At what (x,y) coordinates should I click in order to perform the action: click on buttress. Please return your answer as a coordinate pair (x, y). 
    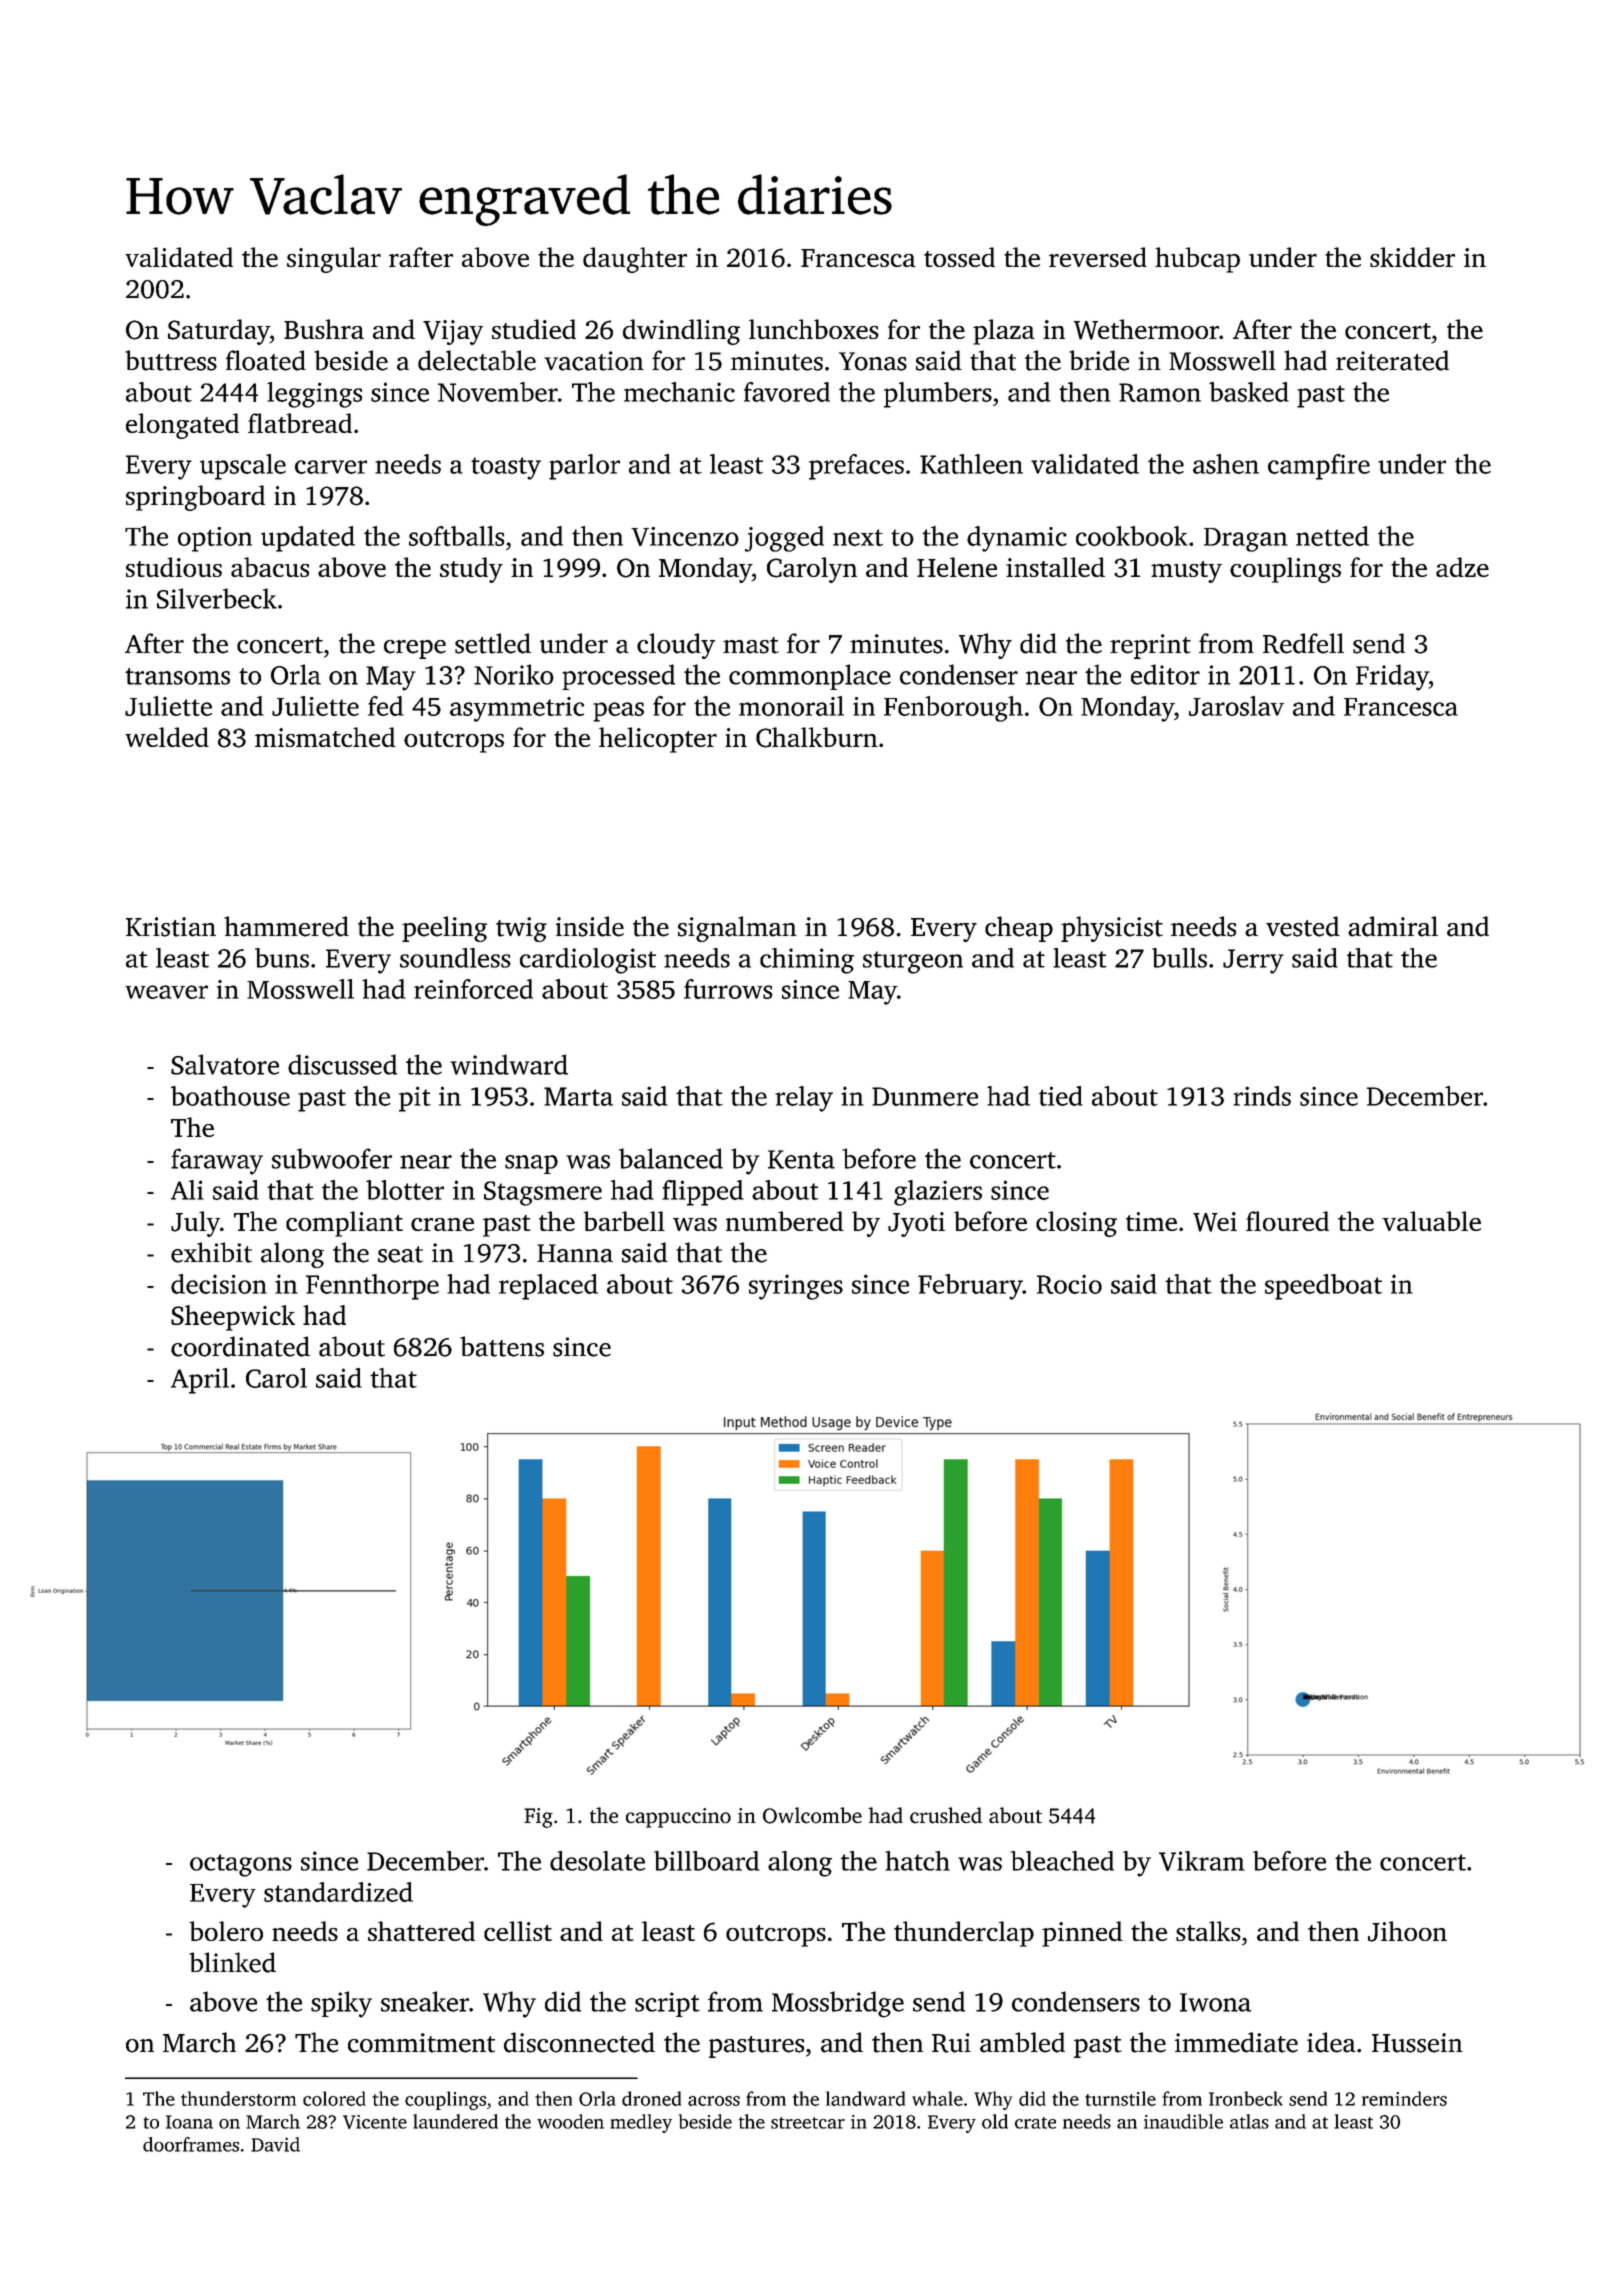
    Looking at the image, I should click on (171, 360).
